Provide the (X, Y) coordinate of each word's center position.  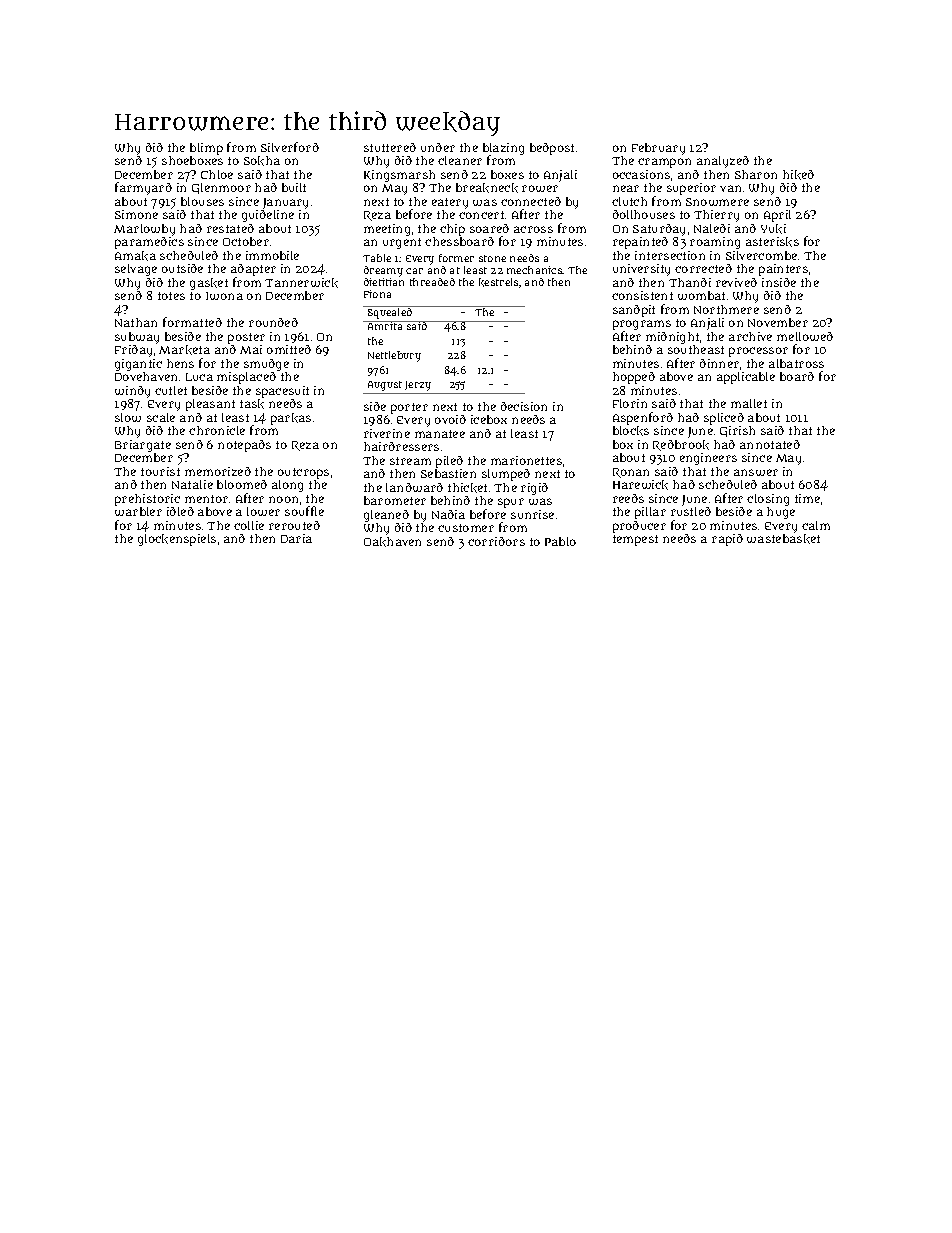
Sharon (756, 174)
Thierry (716, 216)
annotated (770, 444)
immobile (272, 255)
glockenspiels (177, 540)
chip (452, 230)
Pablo (560, 541)
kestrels (498, 282)
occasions (641, 174)
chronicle (217, 430)
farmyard (143, 188)
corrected (703, 268)
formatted (192, 322)
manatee (440, 434)
